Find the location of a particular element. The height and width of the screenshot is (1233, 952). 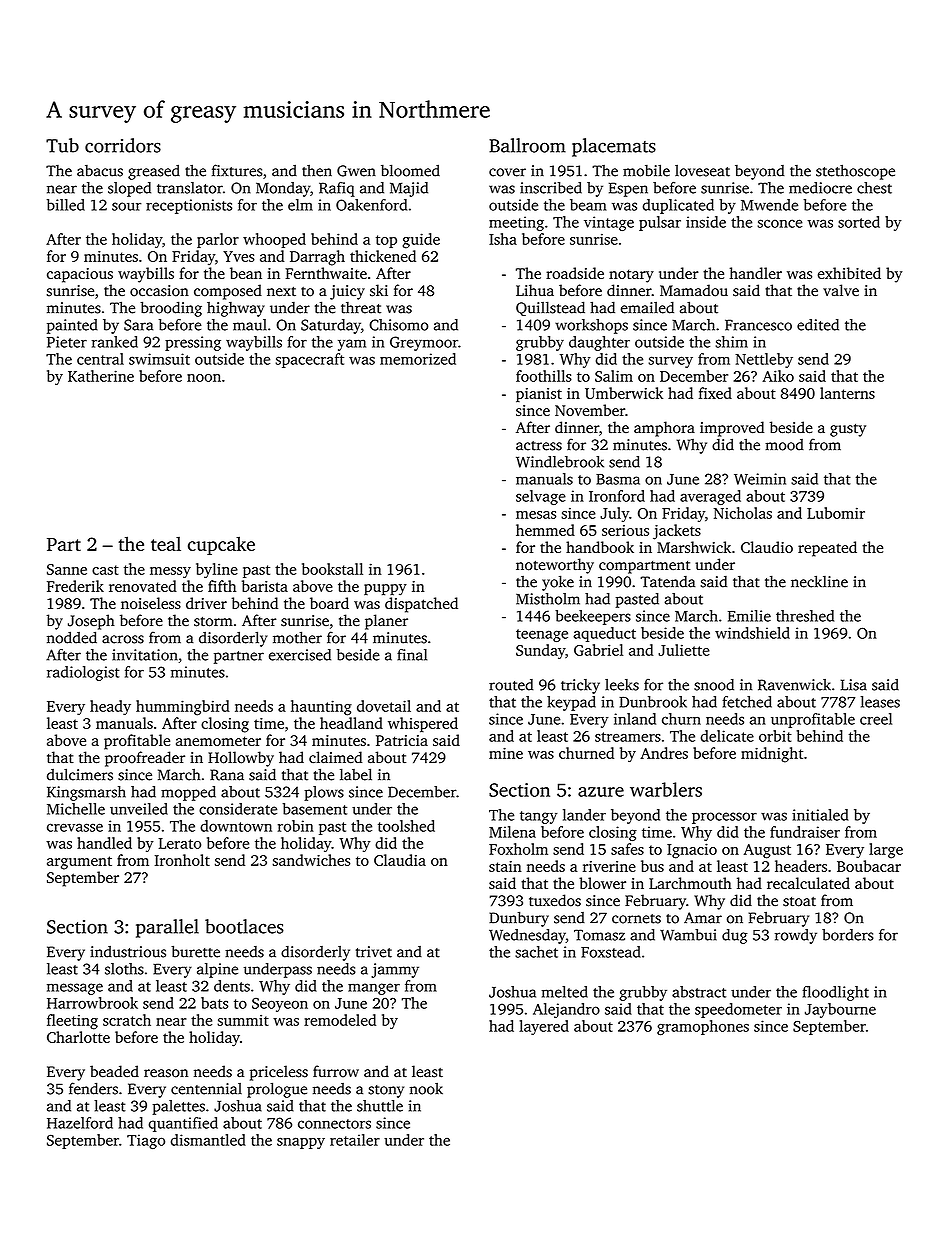

dismantled is located at coordinates (208, 1140).
